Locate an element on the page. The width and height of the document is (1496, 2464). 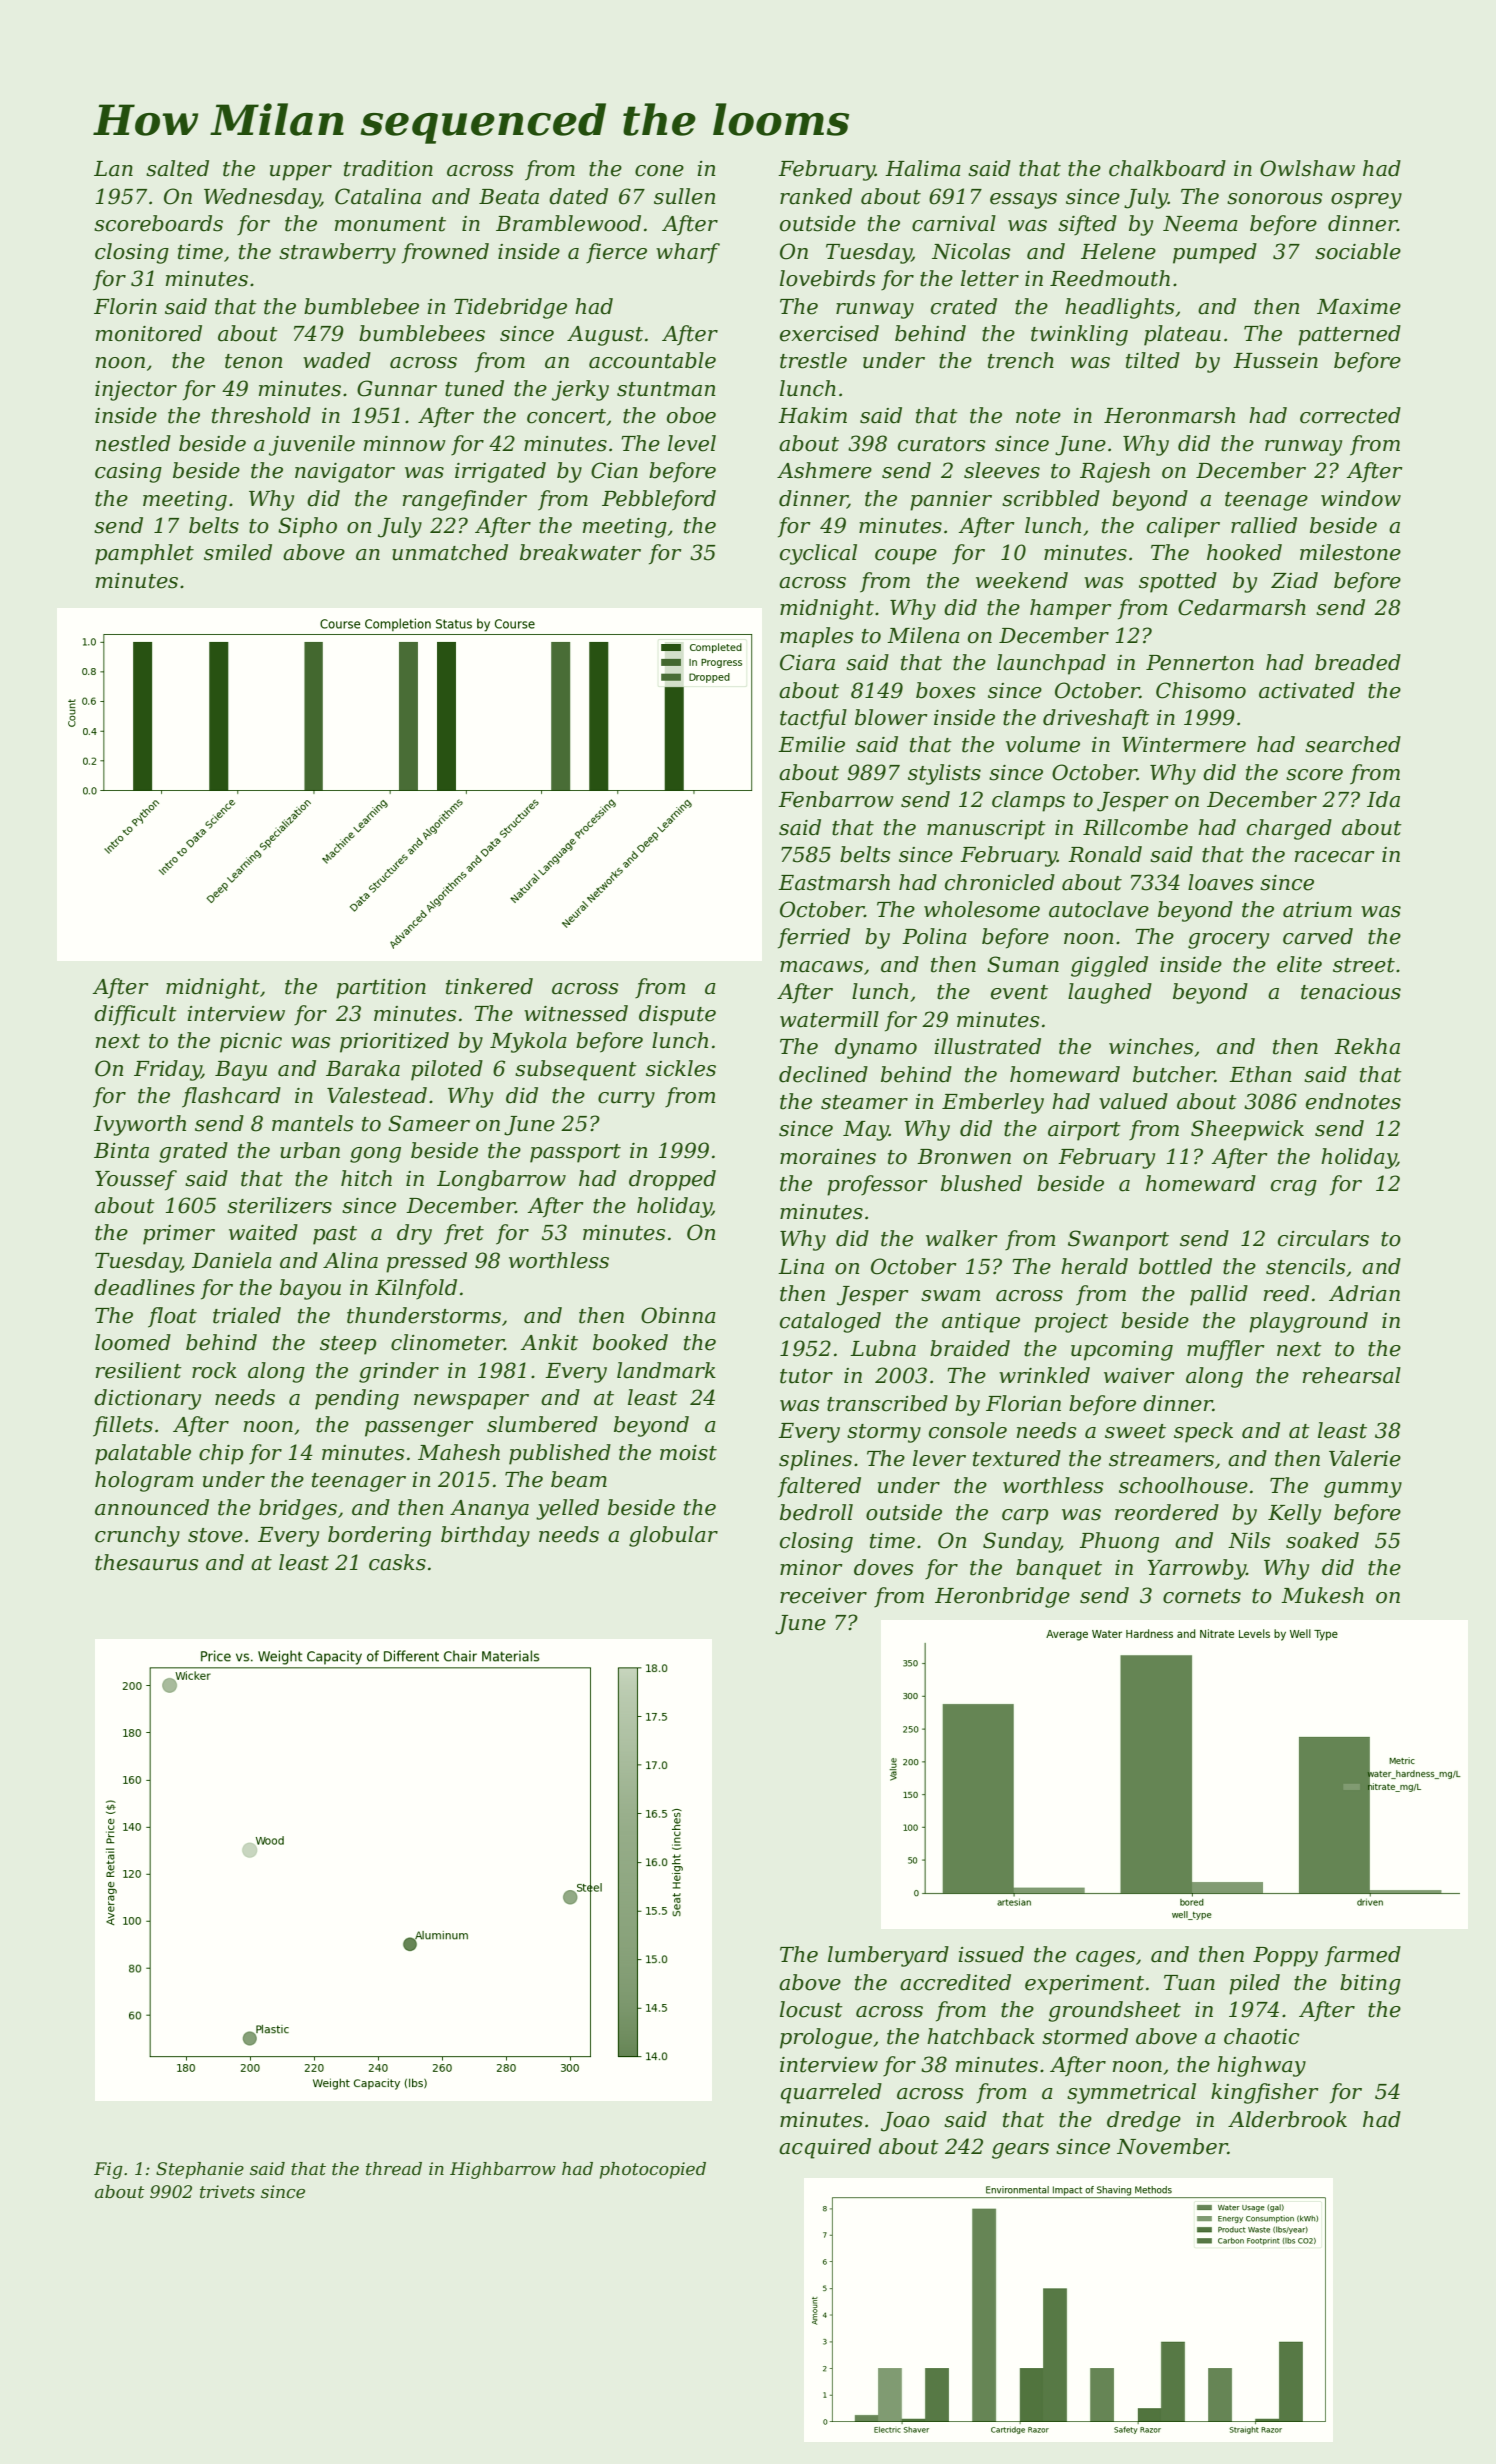
Ciara is located at coordinates (807, 662).
